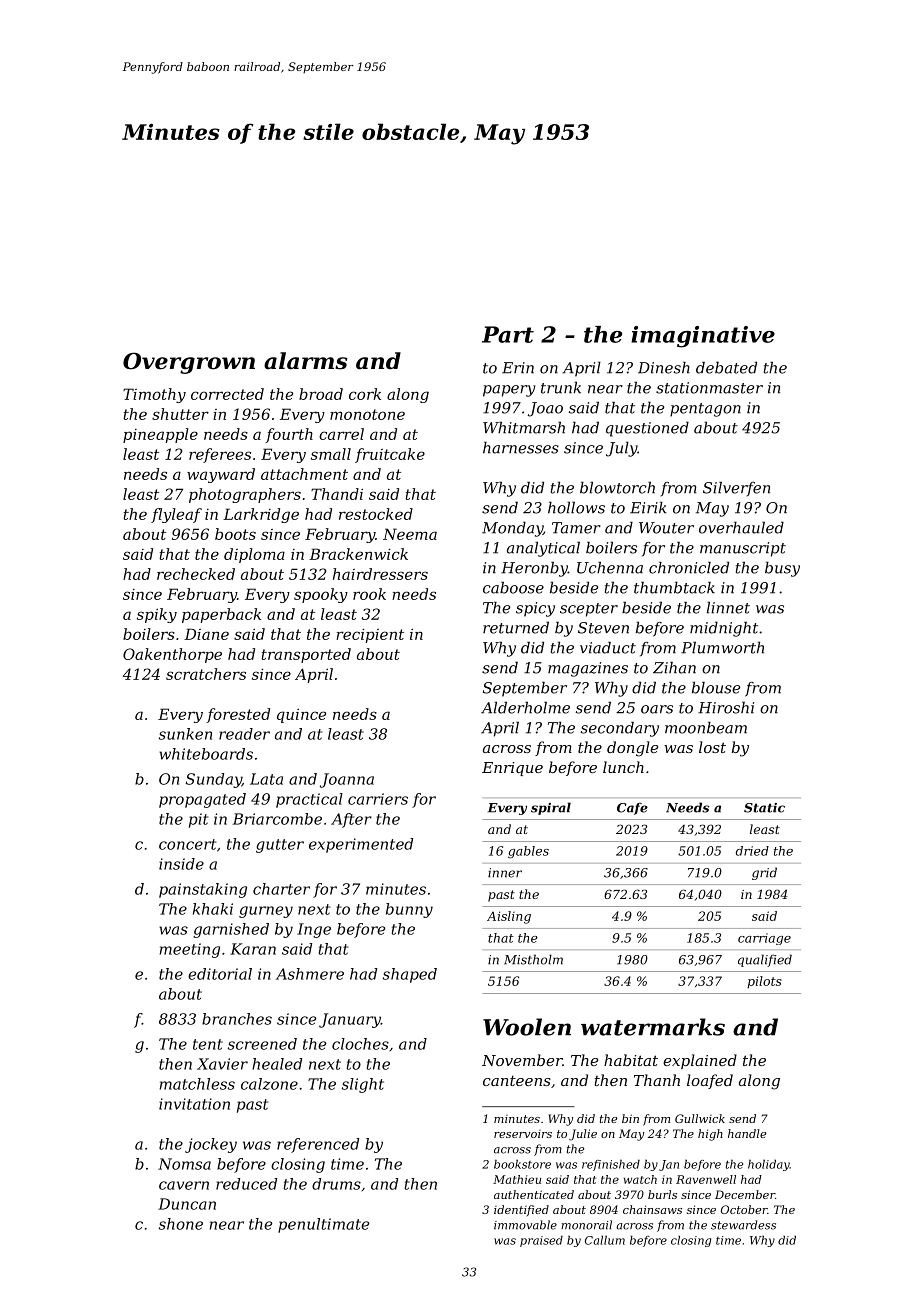 The height and width of the image is (1308, 924). What do you see at coordinates (323, 1225) in the image?
I see `penultimate` at bounding box center [323, 1225].
